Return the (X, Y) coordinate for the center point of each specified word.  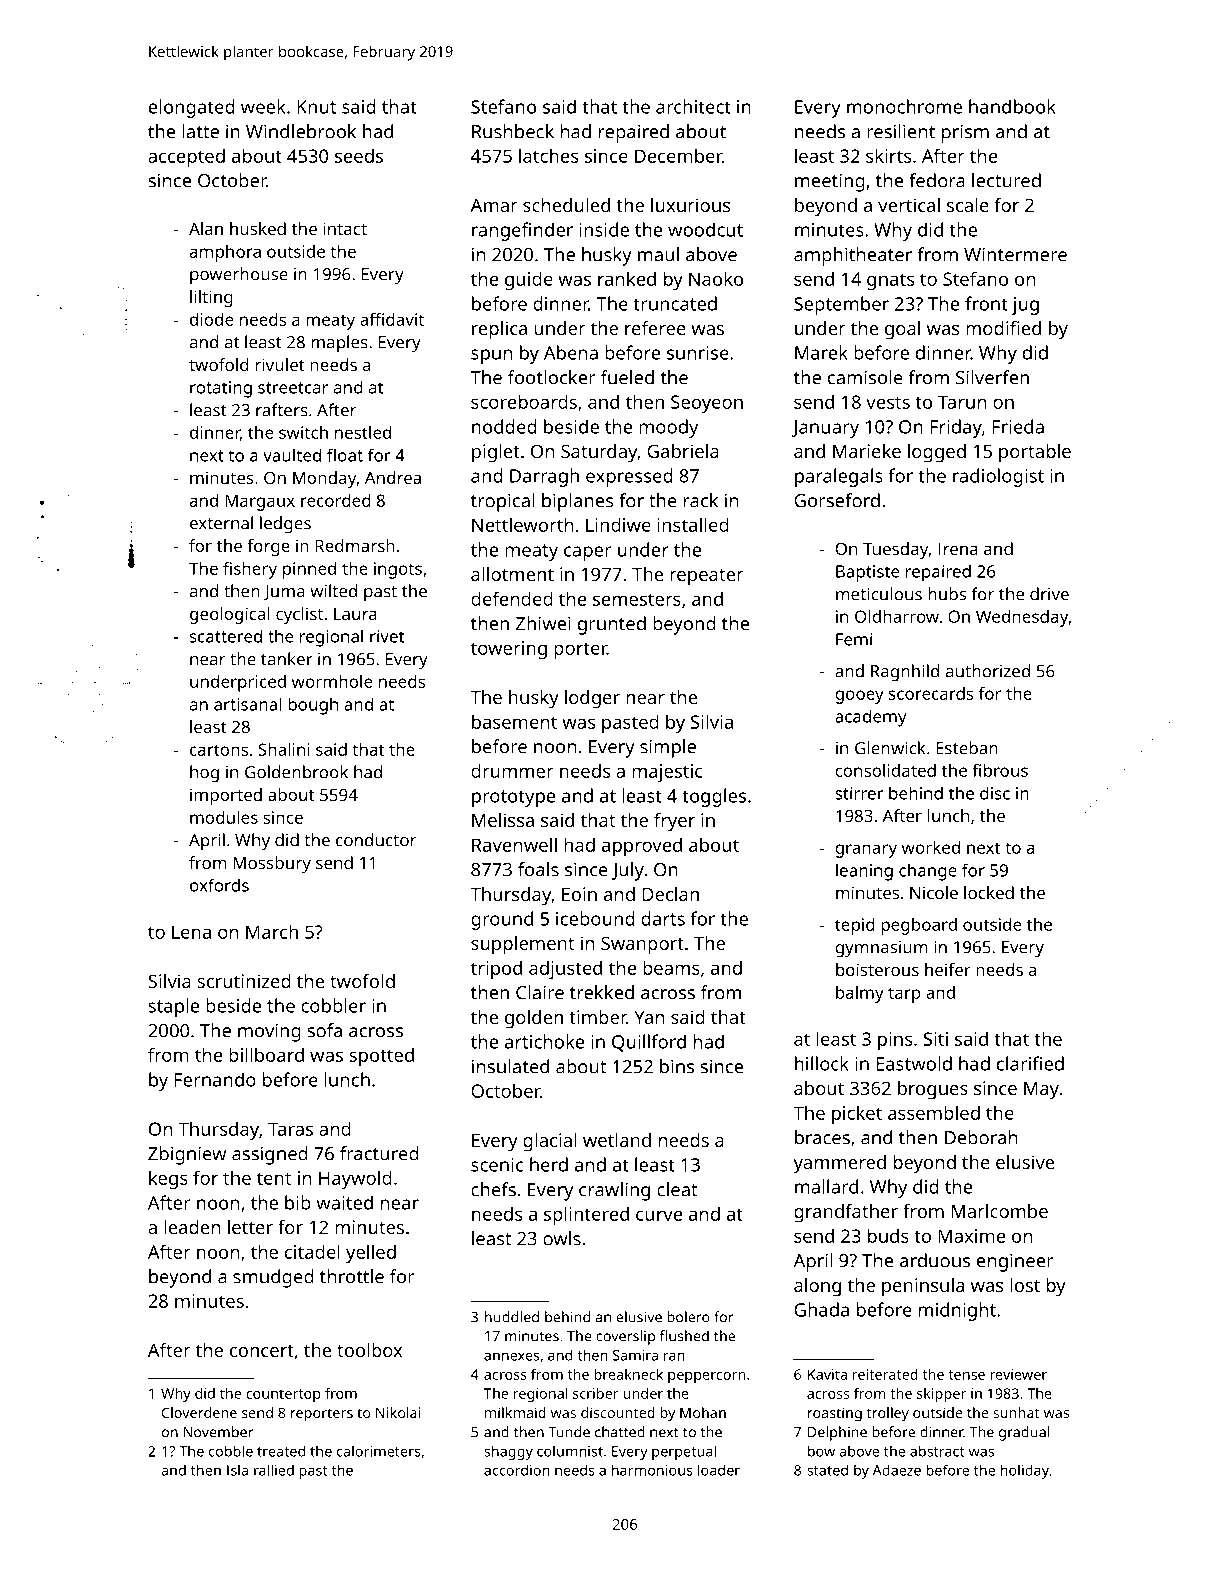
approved (642, 846)
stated (827, 1470)
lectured (1006, 180)
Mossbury (272, 864)
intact (345, 228)
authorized (988, 671)
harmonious (652, 1470)
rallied (274, 1470)
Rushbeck (513, 131)
